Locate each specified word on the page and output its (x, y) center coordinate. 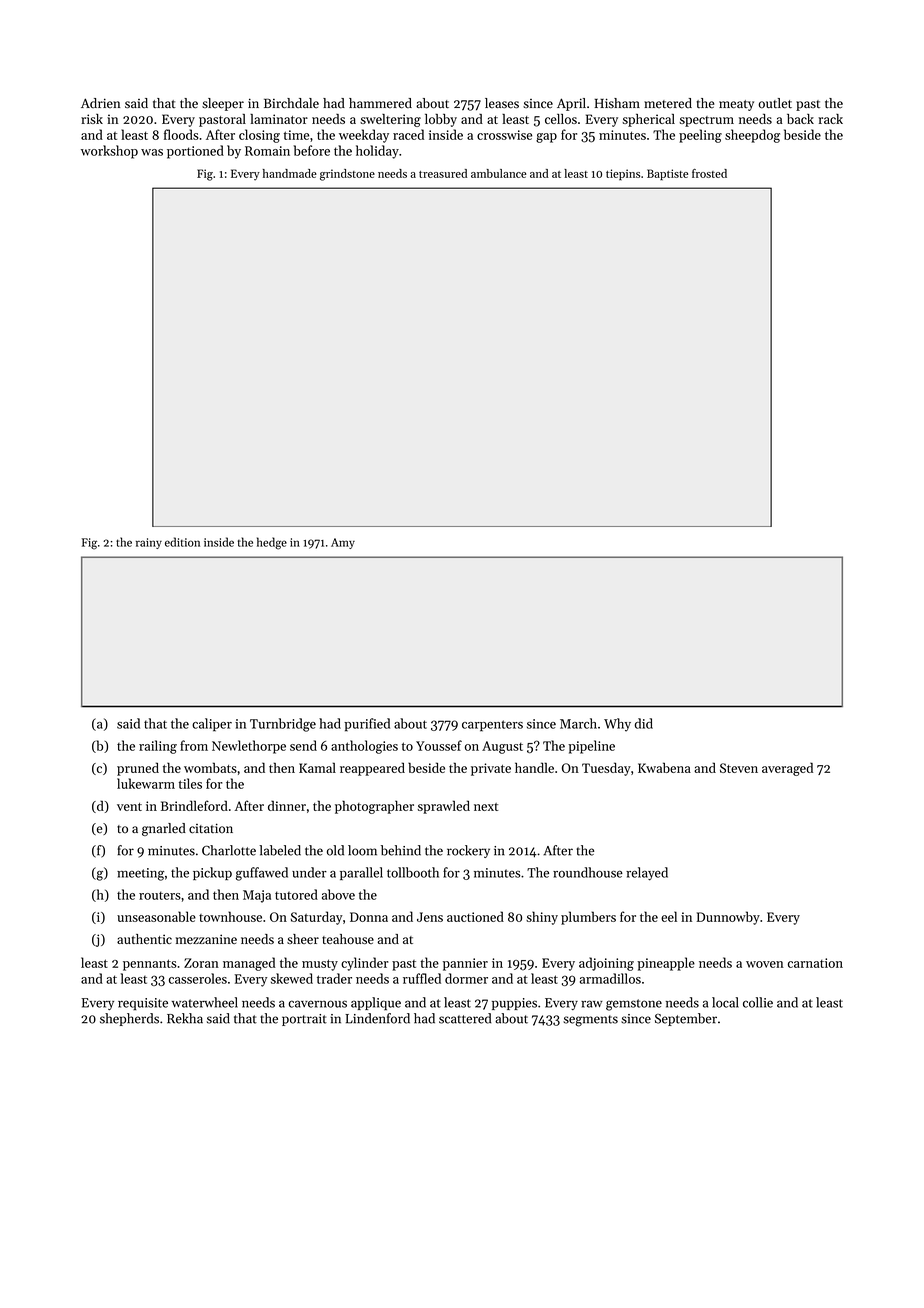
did (644, 723)
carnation (815, 963)
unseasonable (156, 916)
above (338, 894)
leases (502, 103)
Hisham (617, 103)
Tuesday (606, 769)
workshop (109, 152)
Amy (343, 543)
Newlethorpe (249, 747)
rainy (149, 543)
